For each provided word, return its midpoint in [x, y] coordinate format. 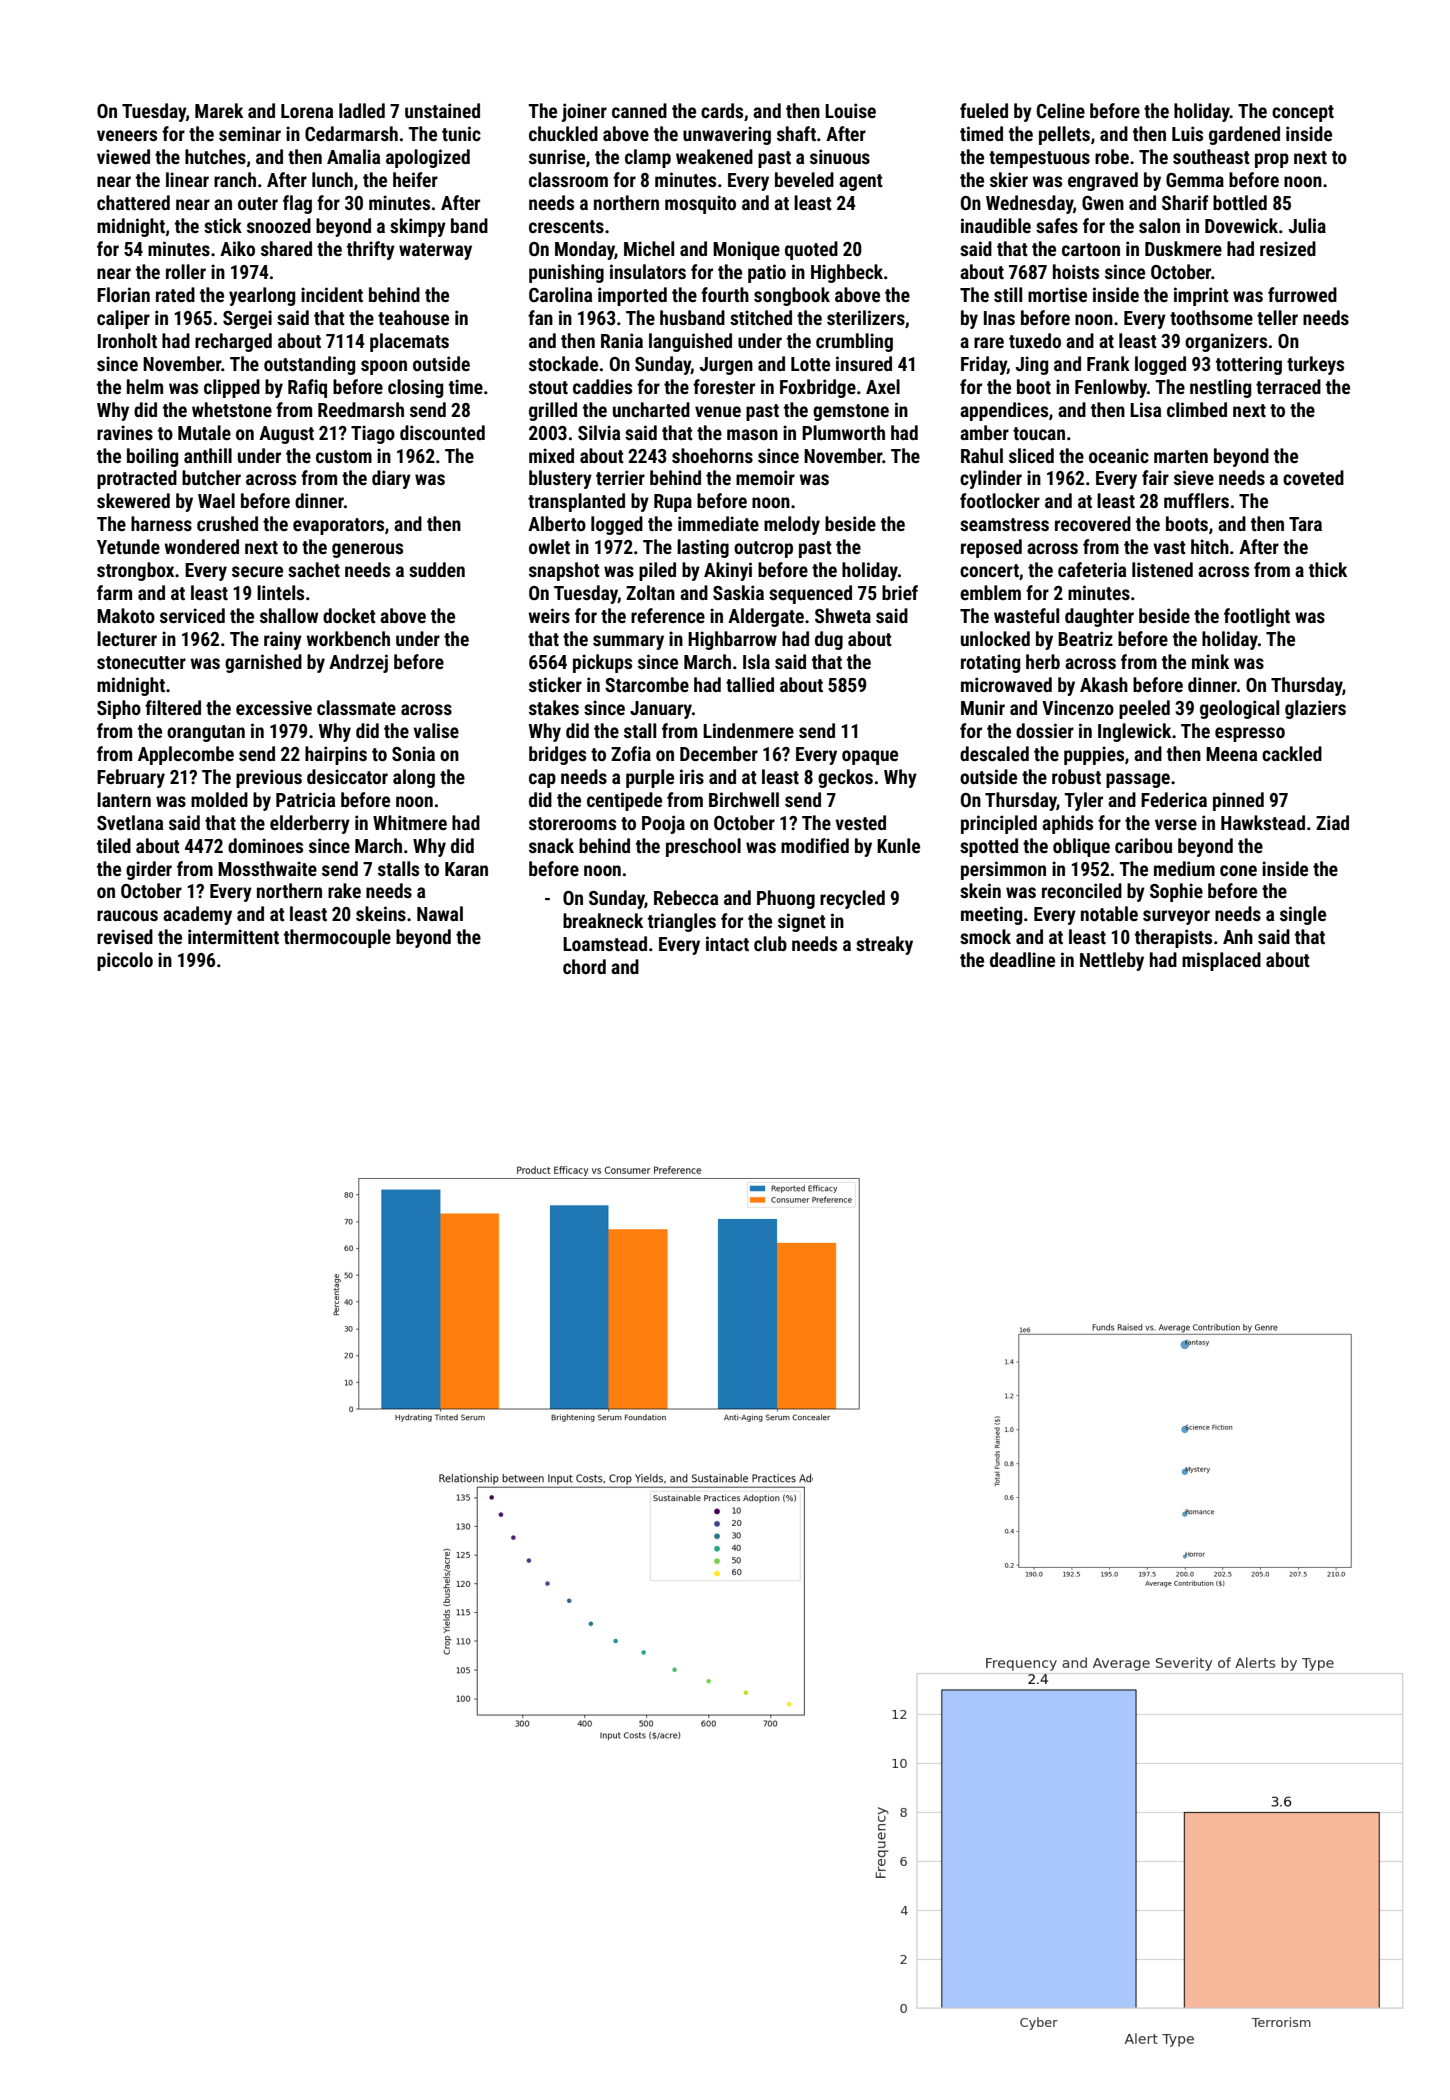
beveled [804, 179]
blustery [560, 479]
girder [149, 870]
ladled [362, 110]
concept [1303, 113]
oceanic [1119, 455]
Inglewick [1134, 732]
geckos [845, 778]
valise [436, 730]
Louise [850, 110]
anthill [208, 455]
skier [1009, 179]
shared [286, 248]
